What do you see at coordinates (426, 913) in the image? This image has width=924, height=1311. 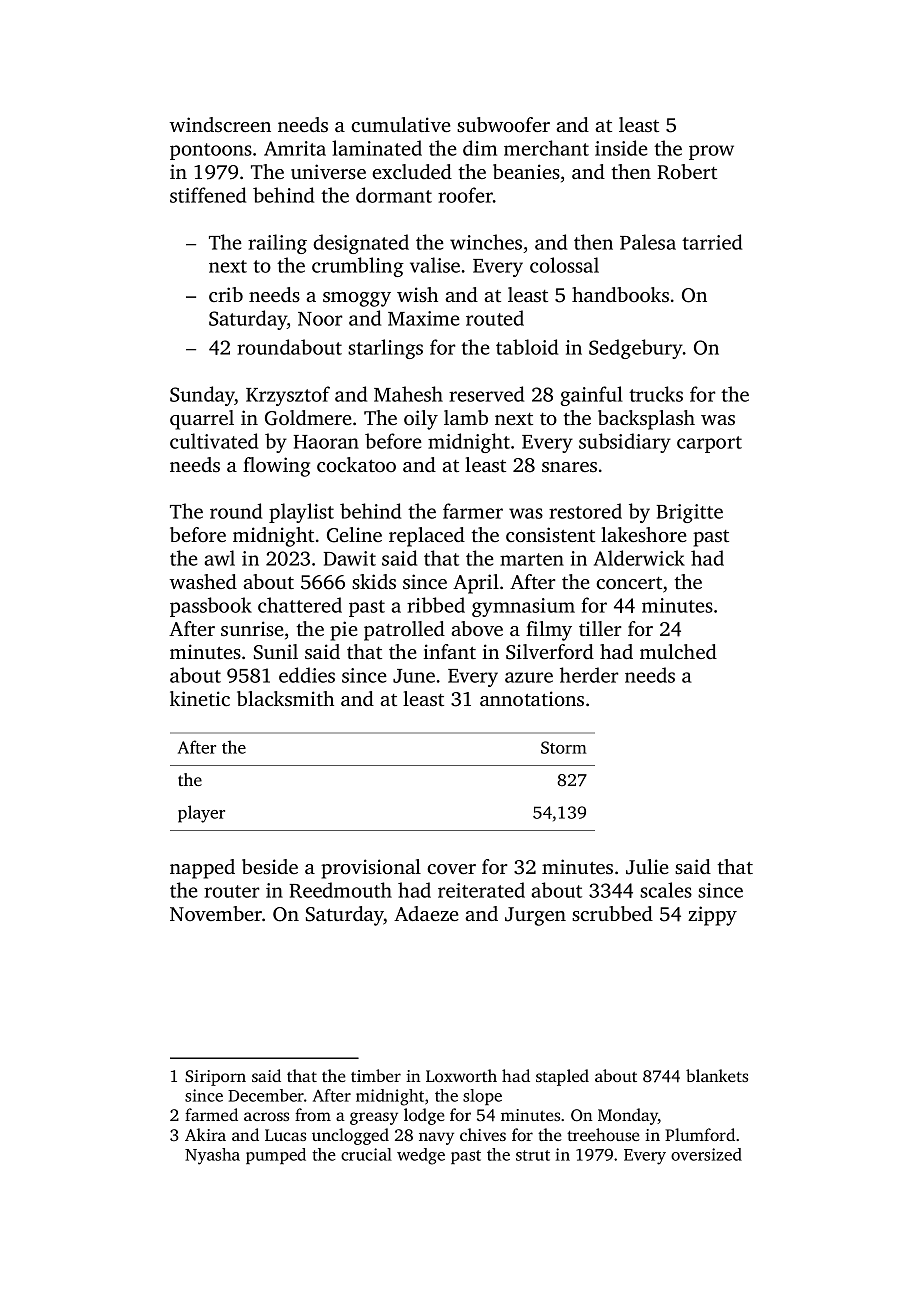 I see `Adaeze` at bounding box center [426, 913].
